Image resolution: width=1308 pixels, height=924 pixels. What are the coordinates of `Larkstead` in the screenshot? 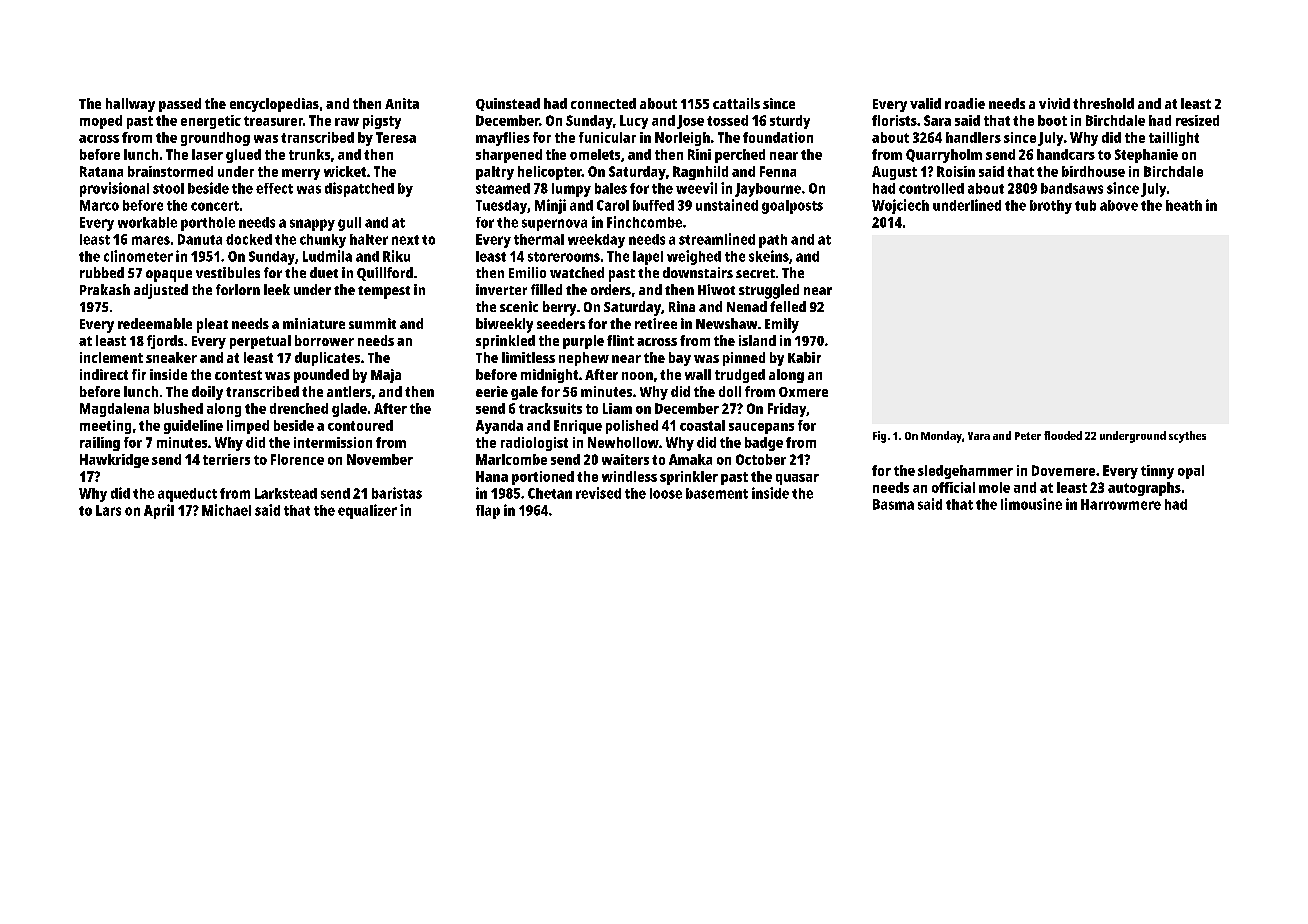 It's located at (286, 493).
